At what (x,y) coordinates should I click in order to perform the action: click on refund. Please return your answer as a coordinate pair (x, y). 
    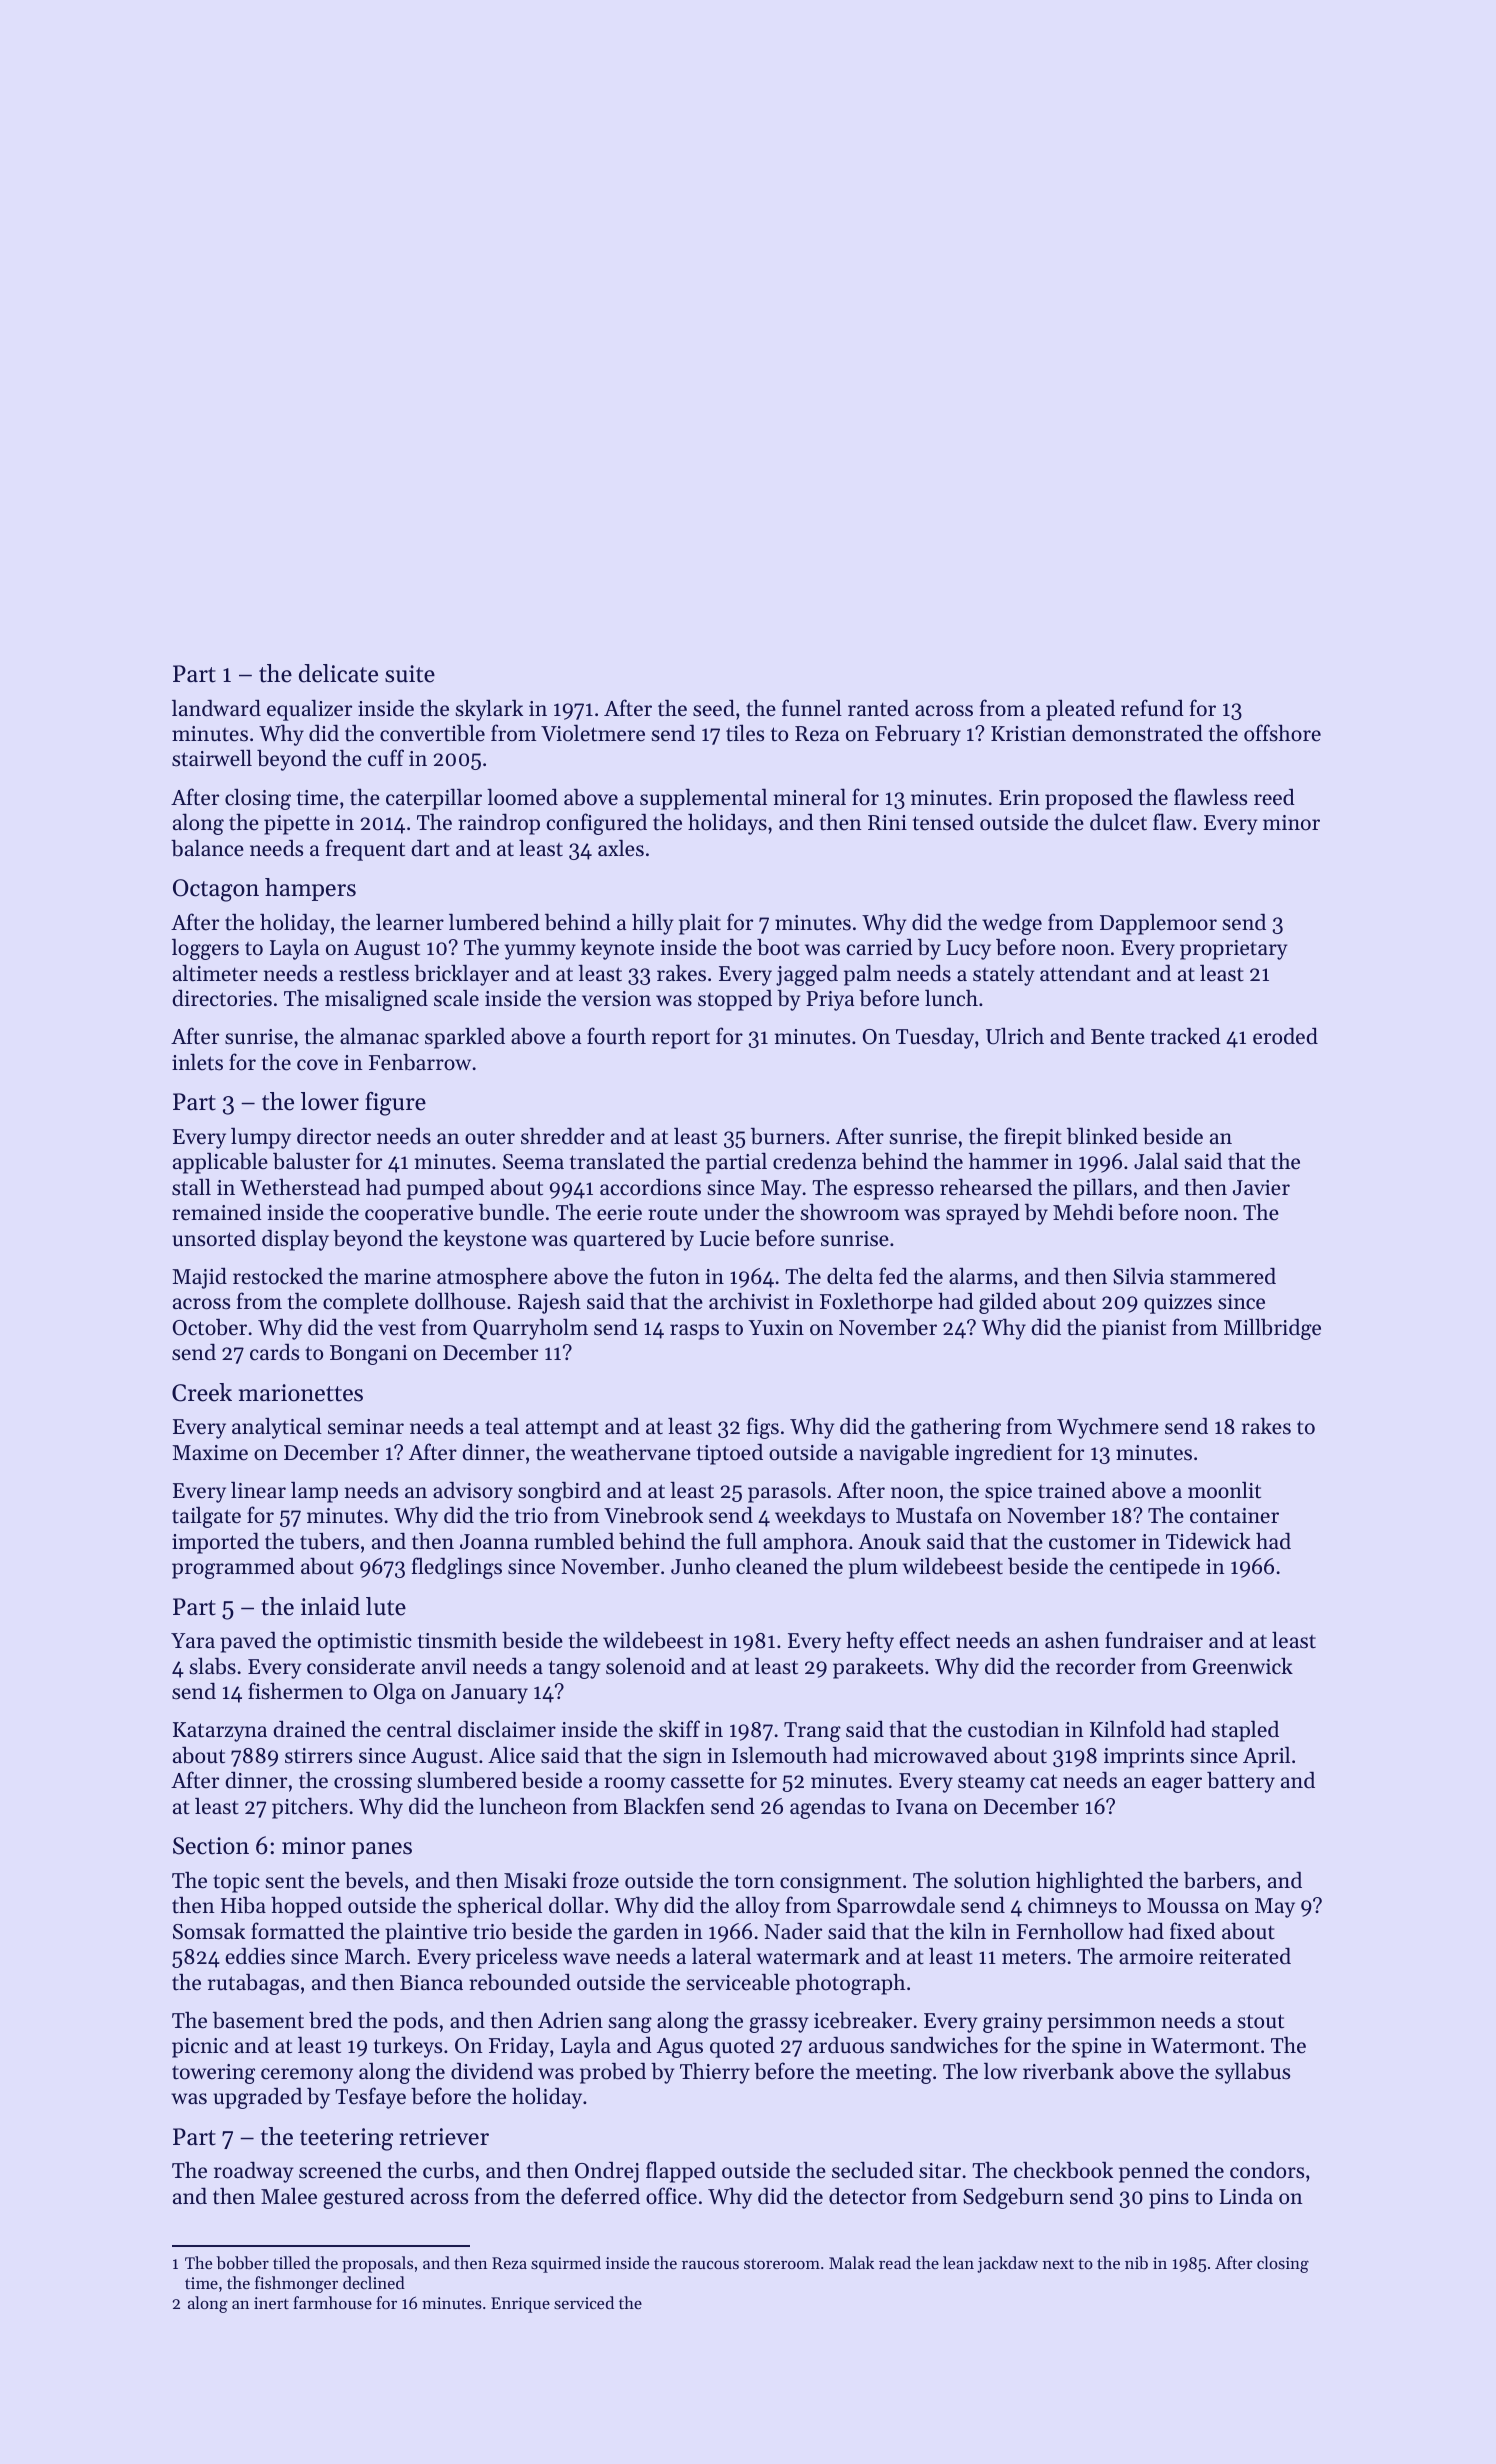
    Looking at the image, I should click on (1152, 708).
